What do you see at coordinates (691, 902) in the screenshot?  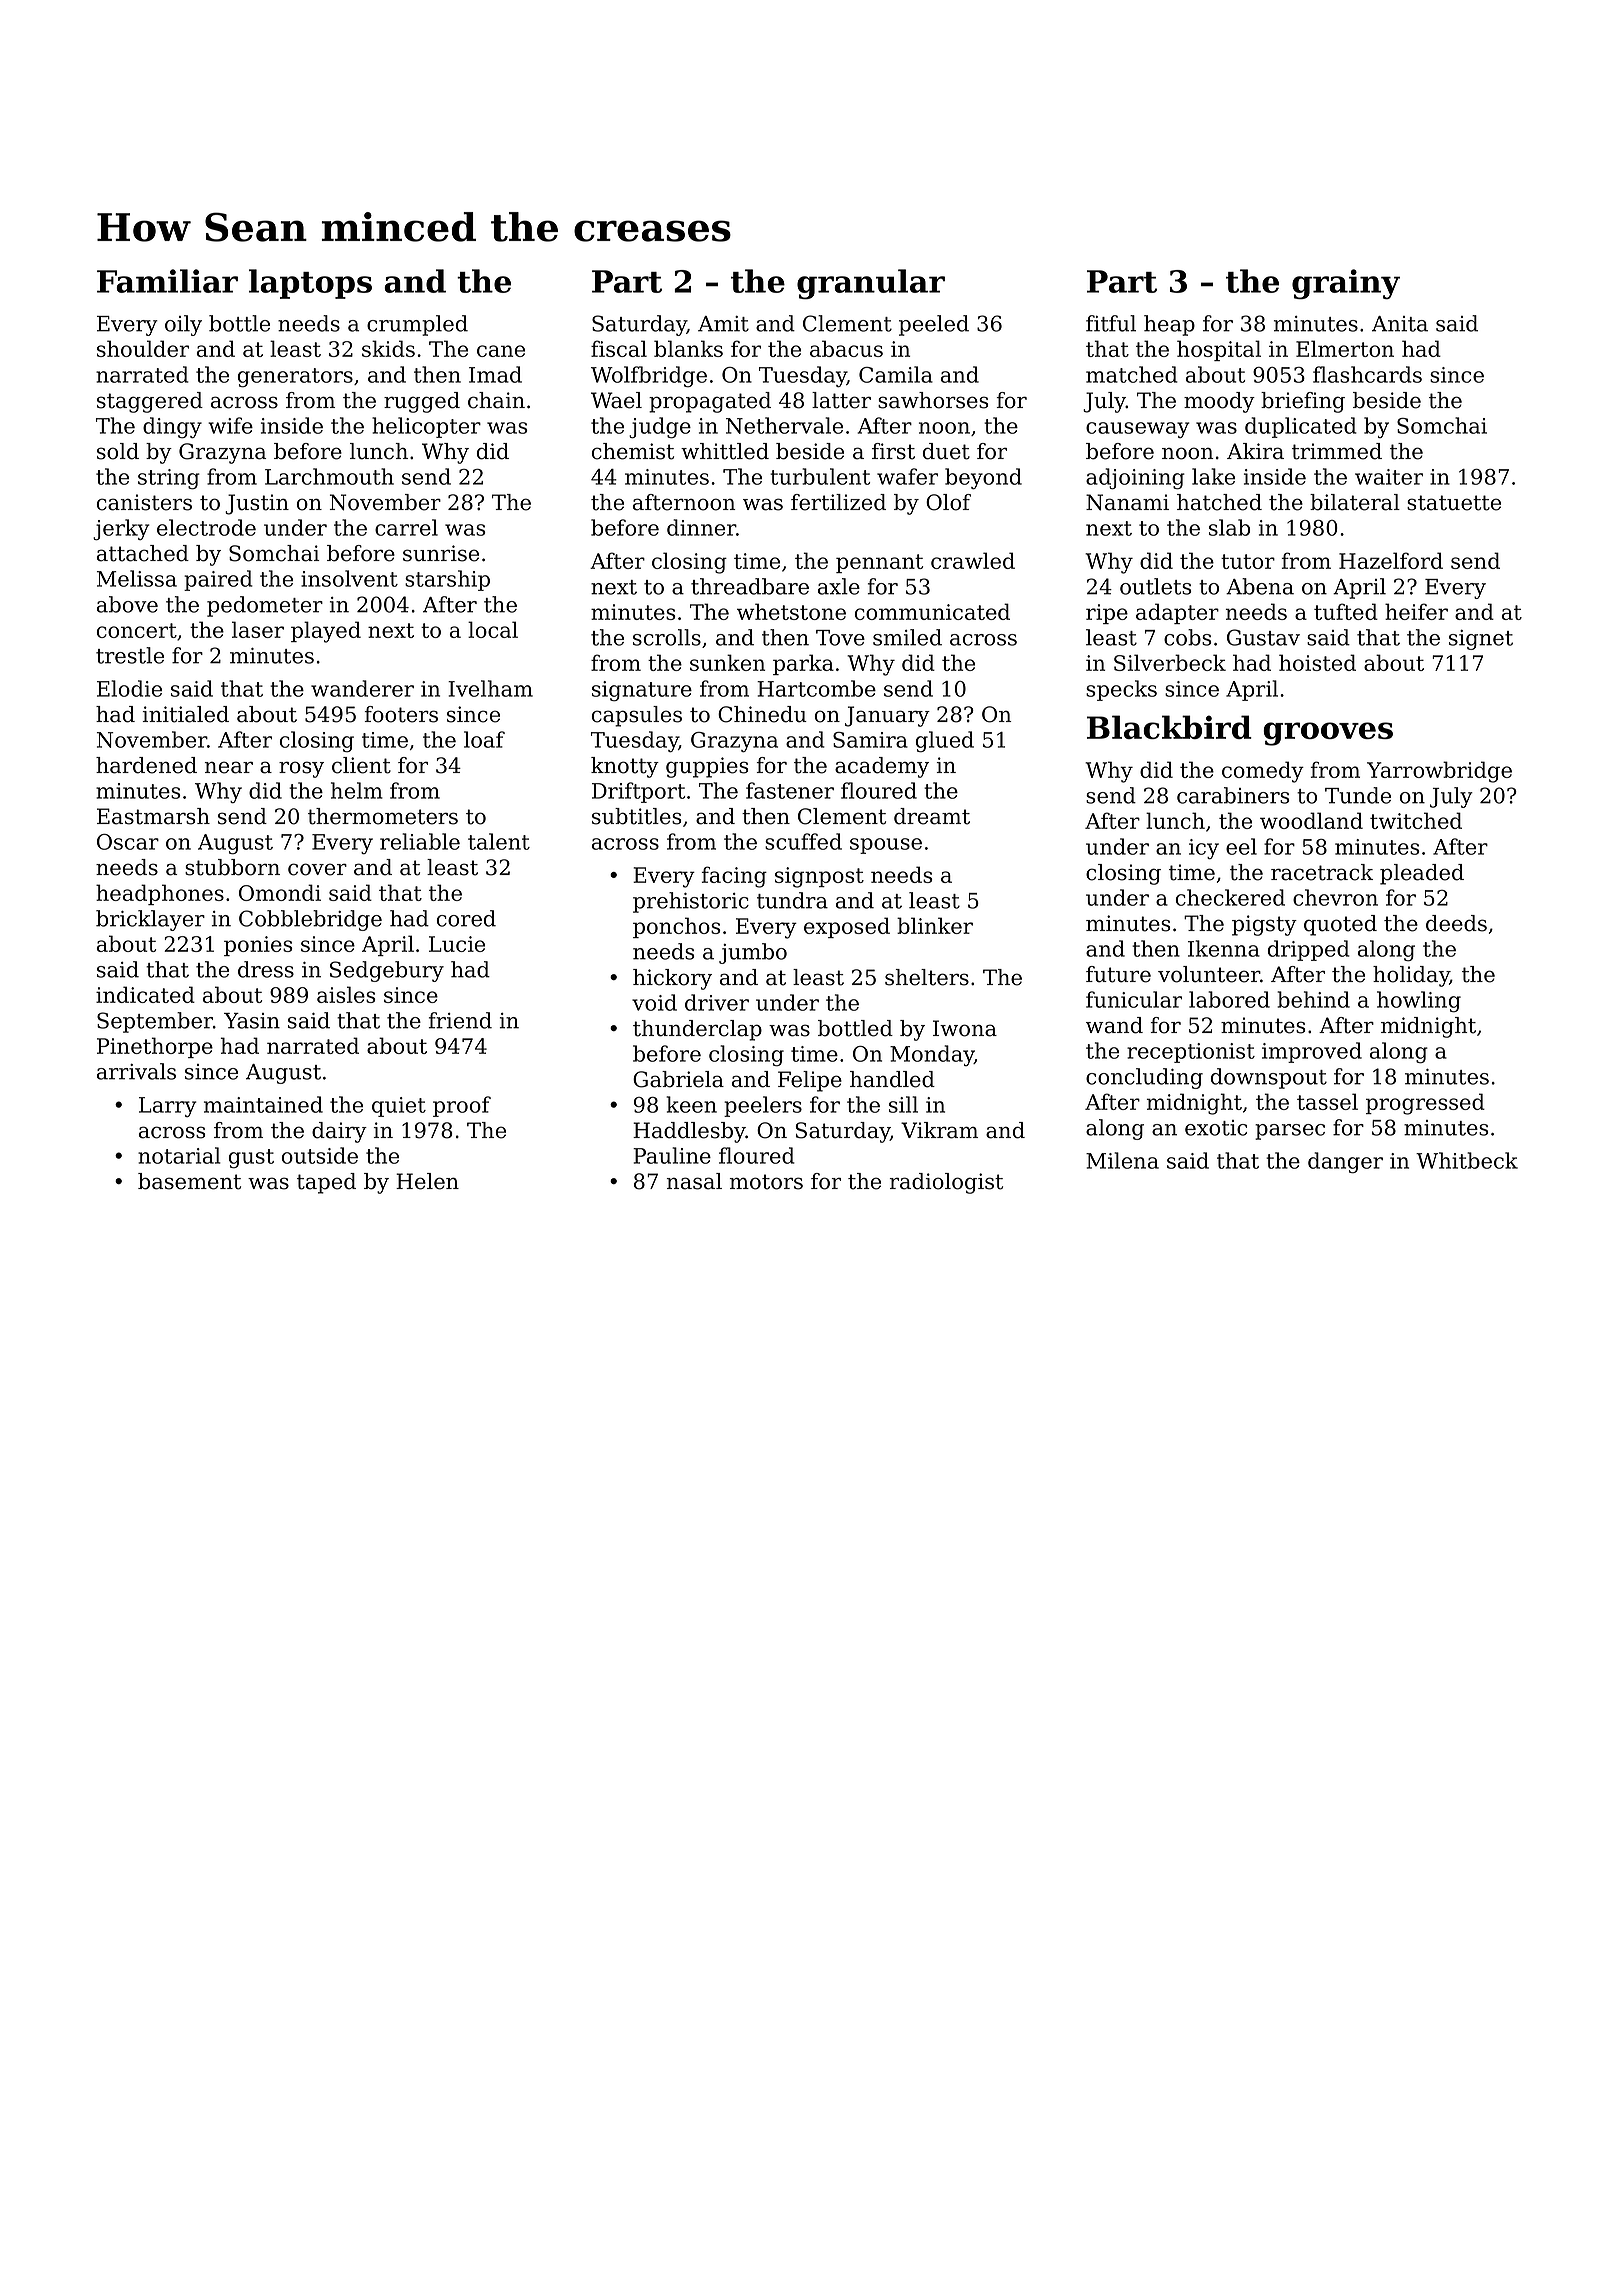 I see `prehistoric` at bounding box center [691, 902].
